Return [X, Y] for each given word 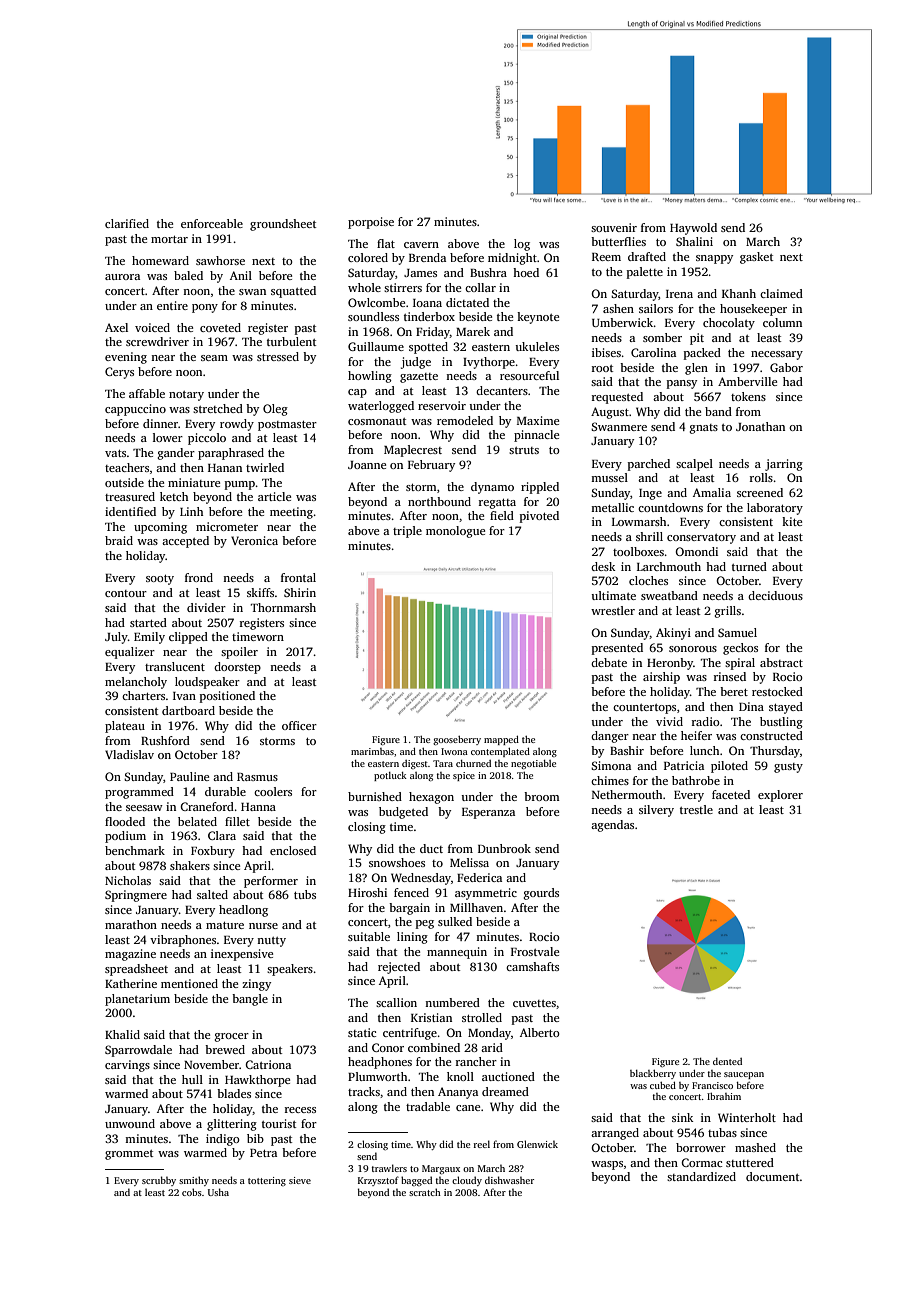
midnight [512, 259]
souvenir [614, 227]
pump [240, 485]
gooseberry [457, 740]
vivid [669, 721]
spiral [740, 664]
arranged [615, 1134]
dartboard [188, 710]
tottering [267, 1181]
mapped [501, 740]
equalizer [130, 653]
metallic [612, 507]
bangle [250, 1000]
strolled [482, 1017]
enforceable [212, 223]
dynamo [492, 488]
